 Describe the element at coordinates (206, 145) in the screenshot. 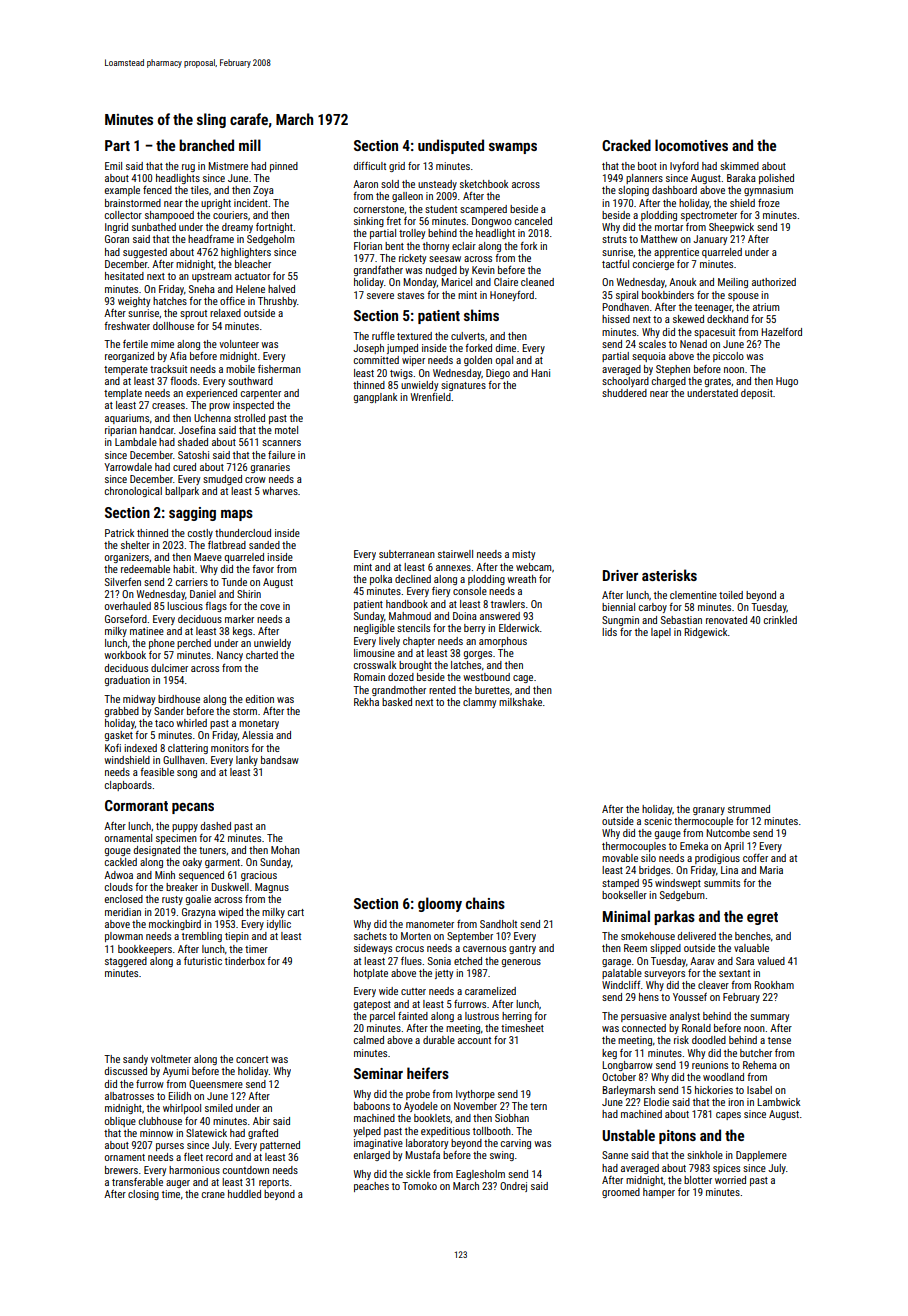

I see `branched` at that location.
